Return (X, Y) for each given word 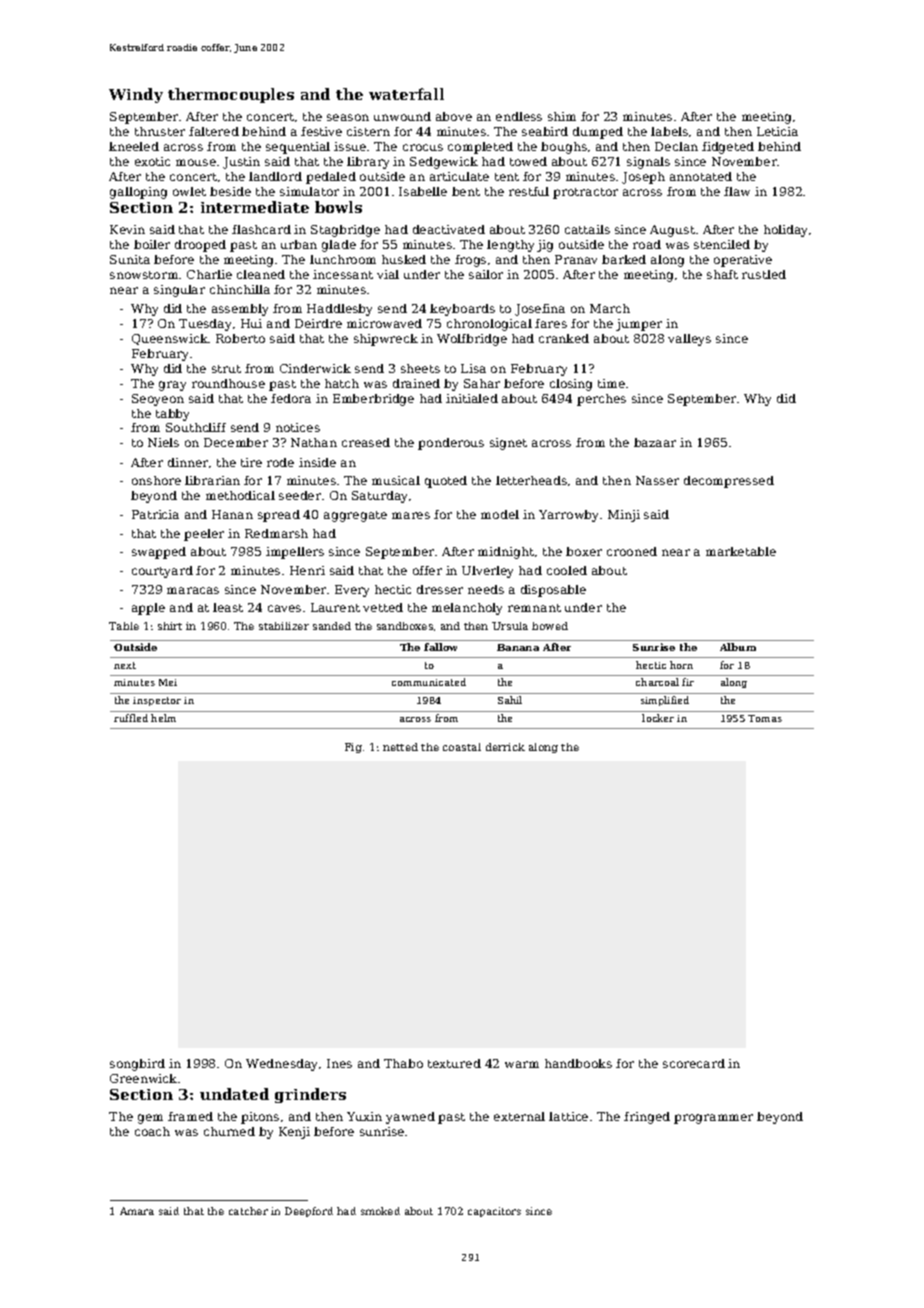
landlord (275, 176)
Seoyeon (158, 400)
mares (411, 515)
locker (658, 718)
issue (350, 146)
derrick (505, 747)
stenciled (722, 244)
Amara (137, 1211)
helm (163, 718)
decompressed (729, 482)
